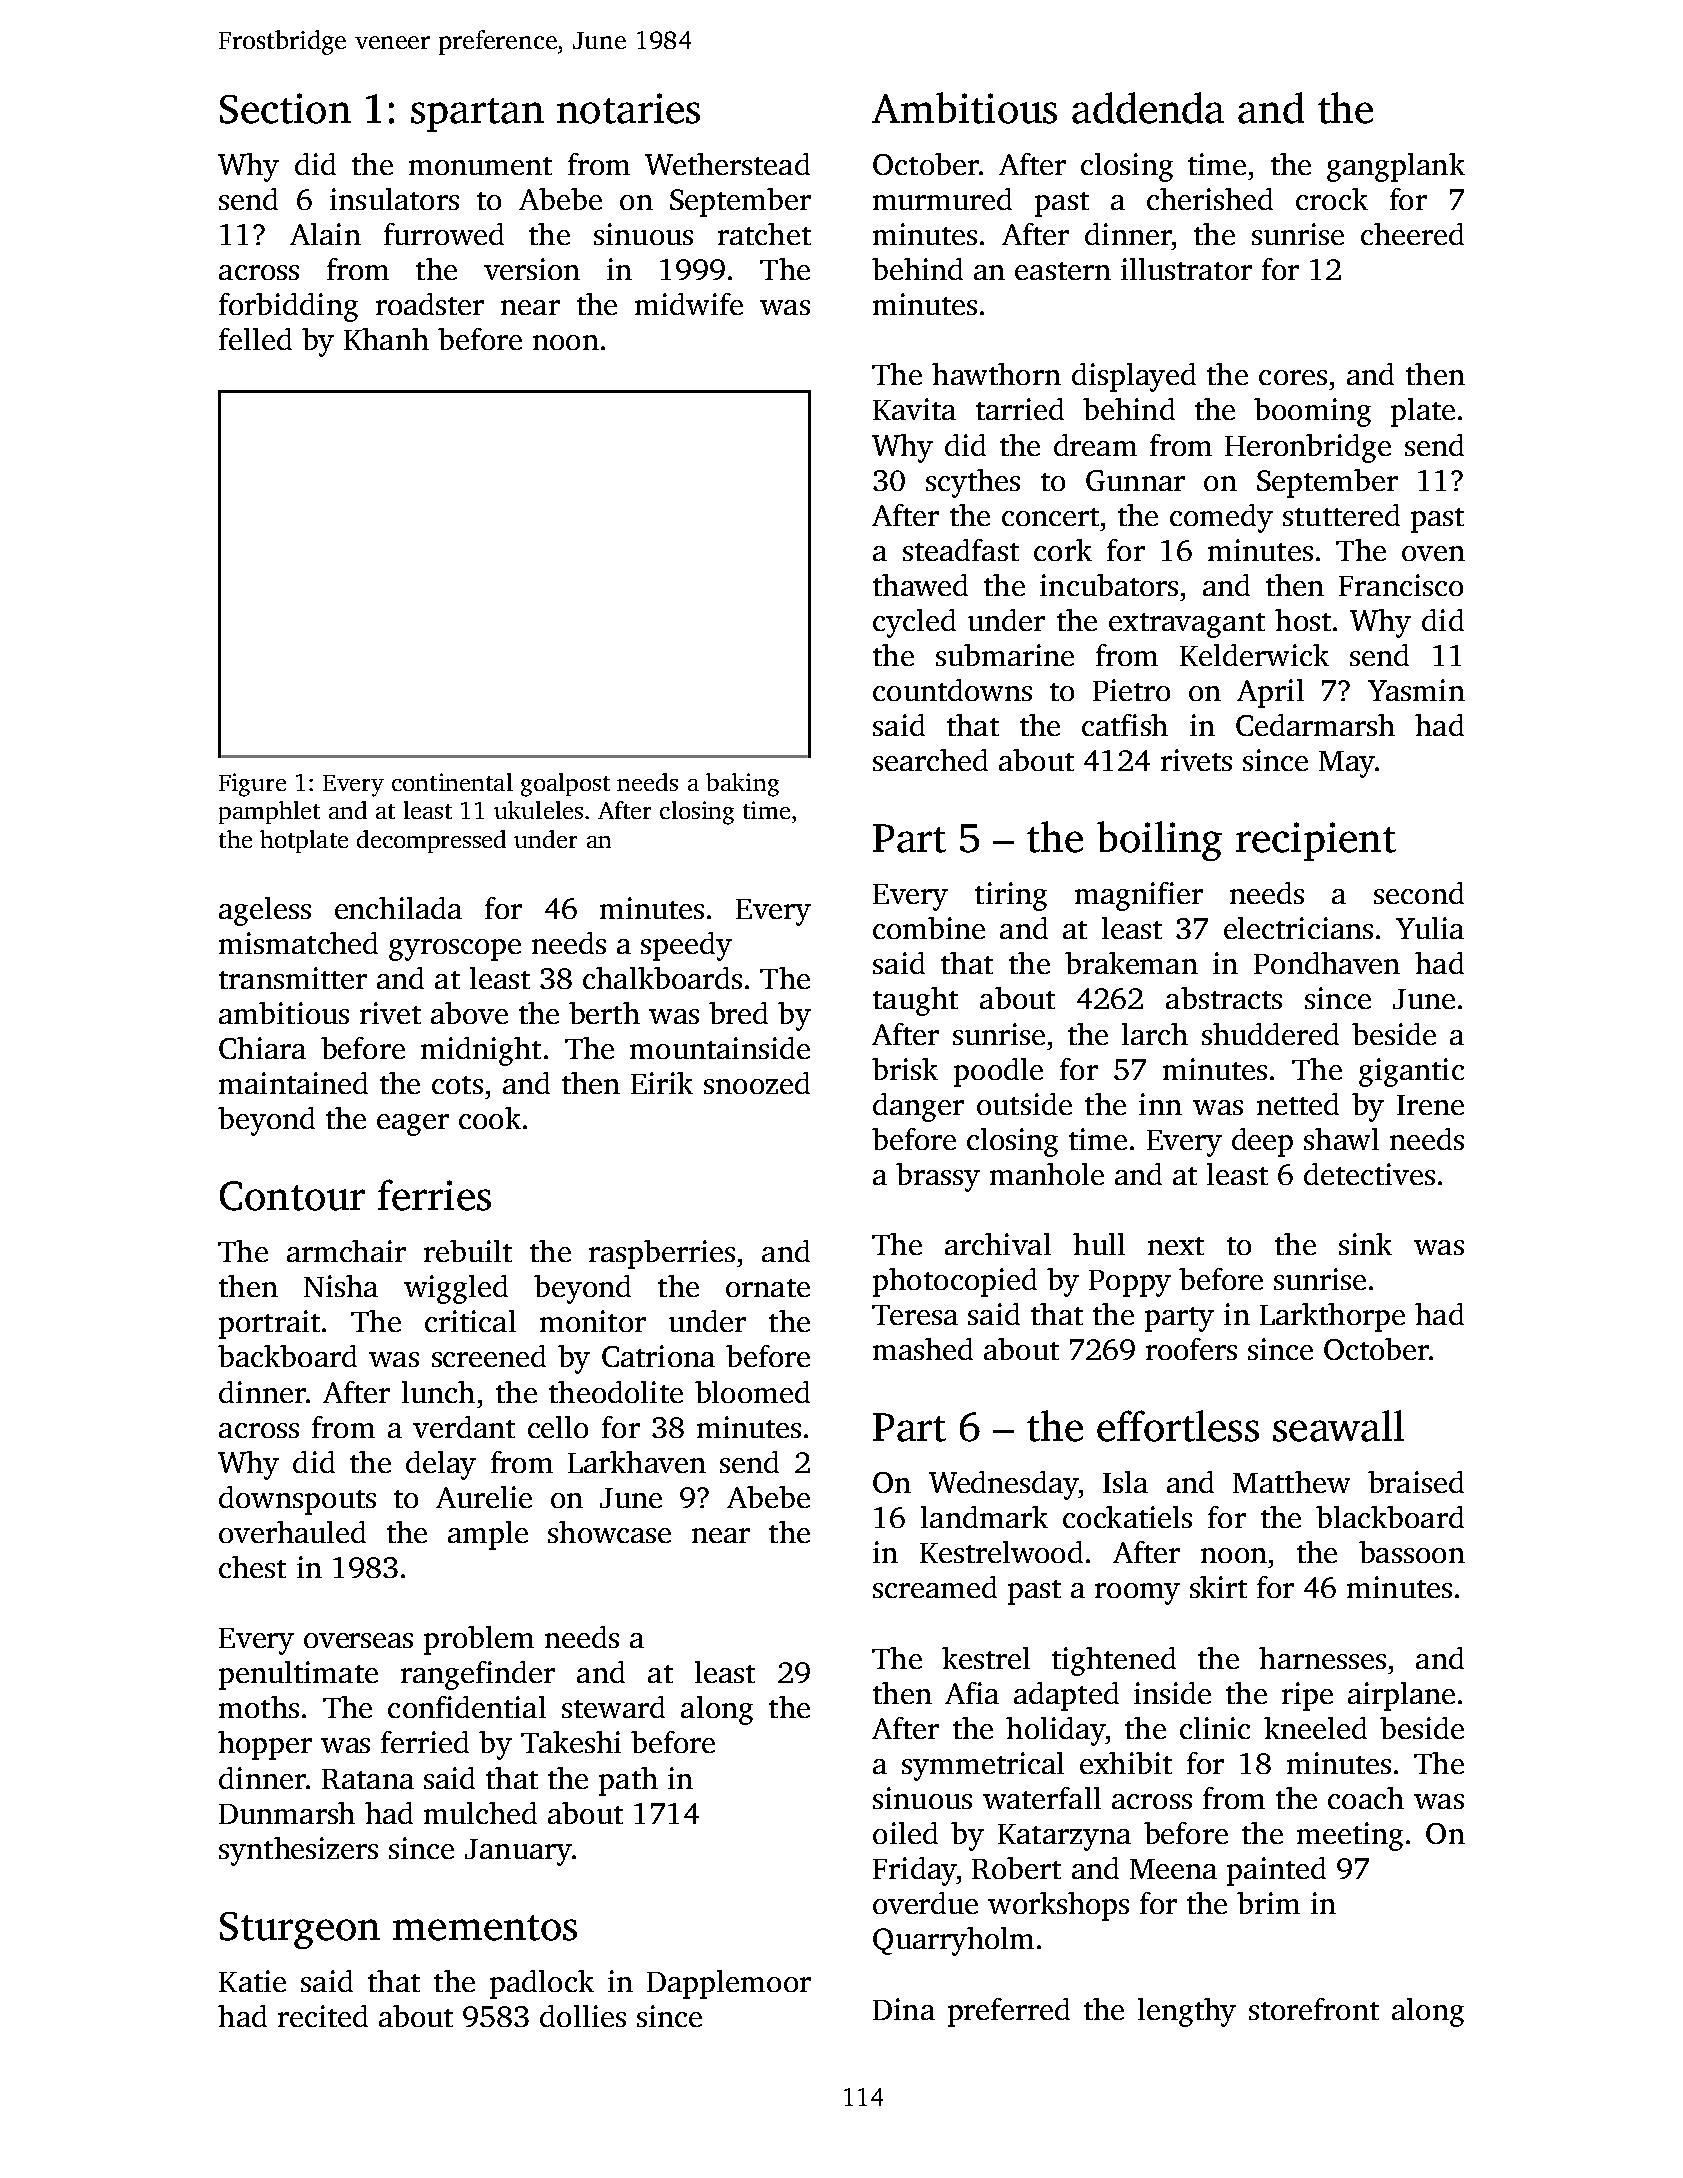 The width and height of the document is (1683, 2178). I want to click on Chiara, so click(262, 1048).
